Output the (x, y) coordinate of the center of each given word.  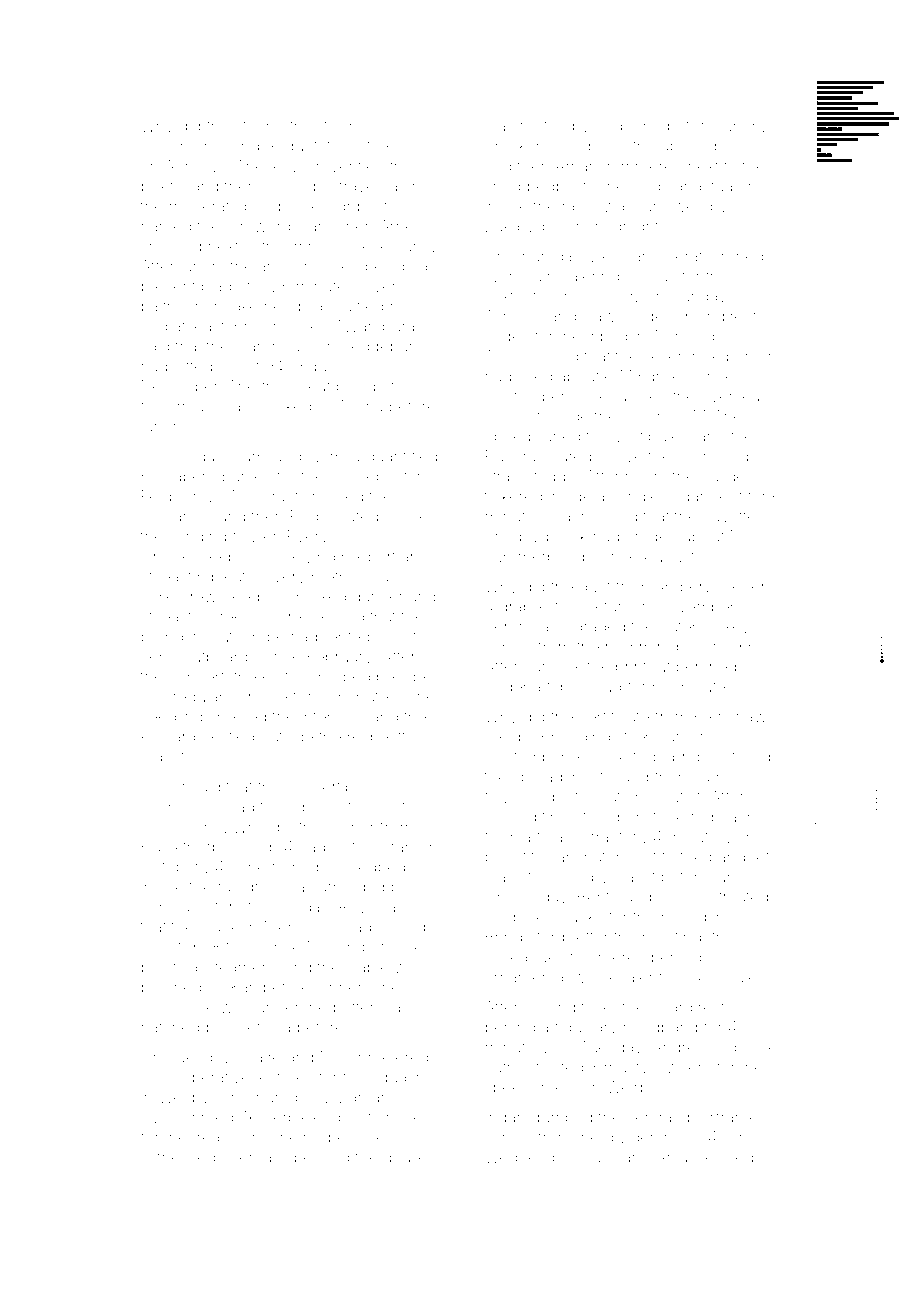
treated (743, 897)
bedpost (557, 186)
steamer (236, 967)
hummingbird (654, 648)
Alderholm (743, 356)
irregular (196, 698)
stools (415, 807)
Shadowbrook (536, 536)
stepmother (277, 127)
